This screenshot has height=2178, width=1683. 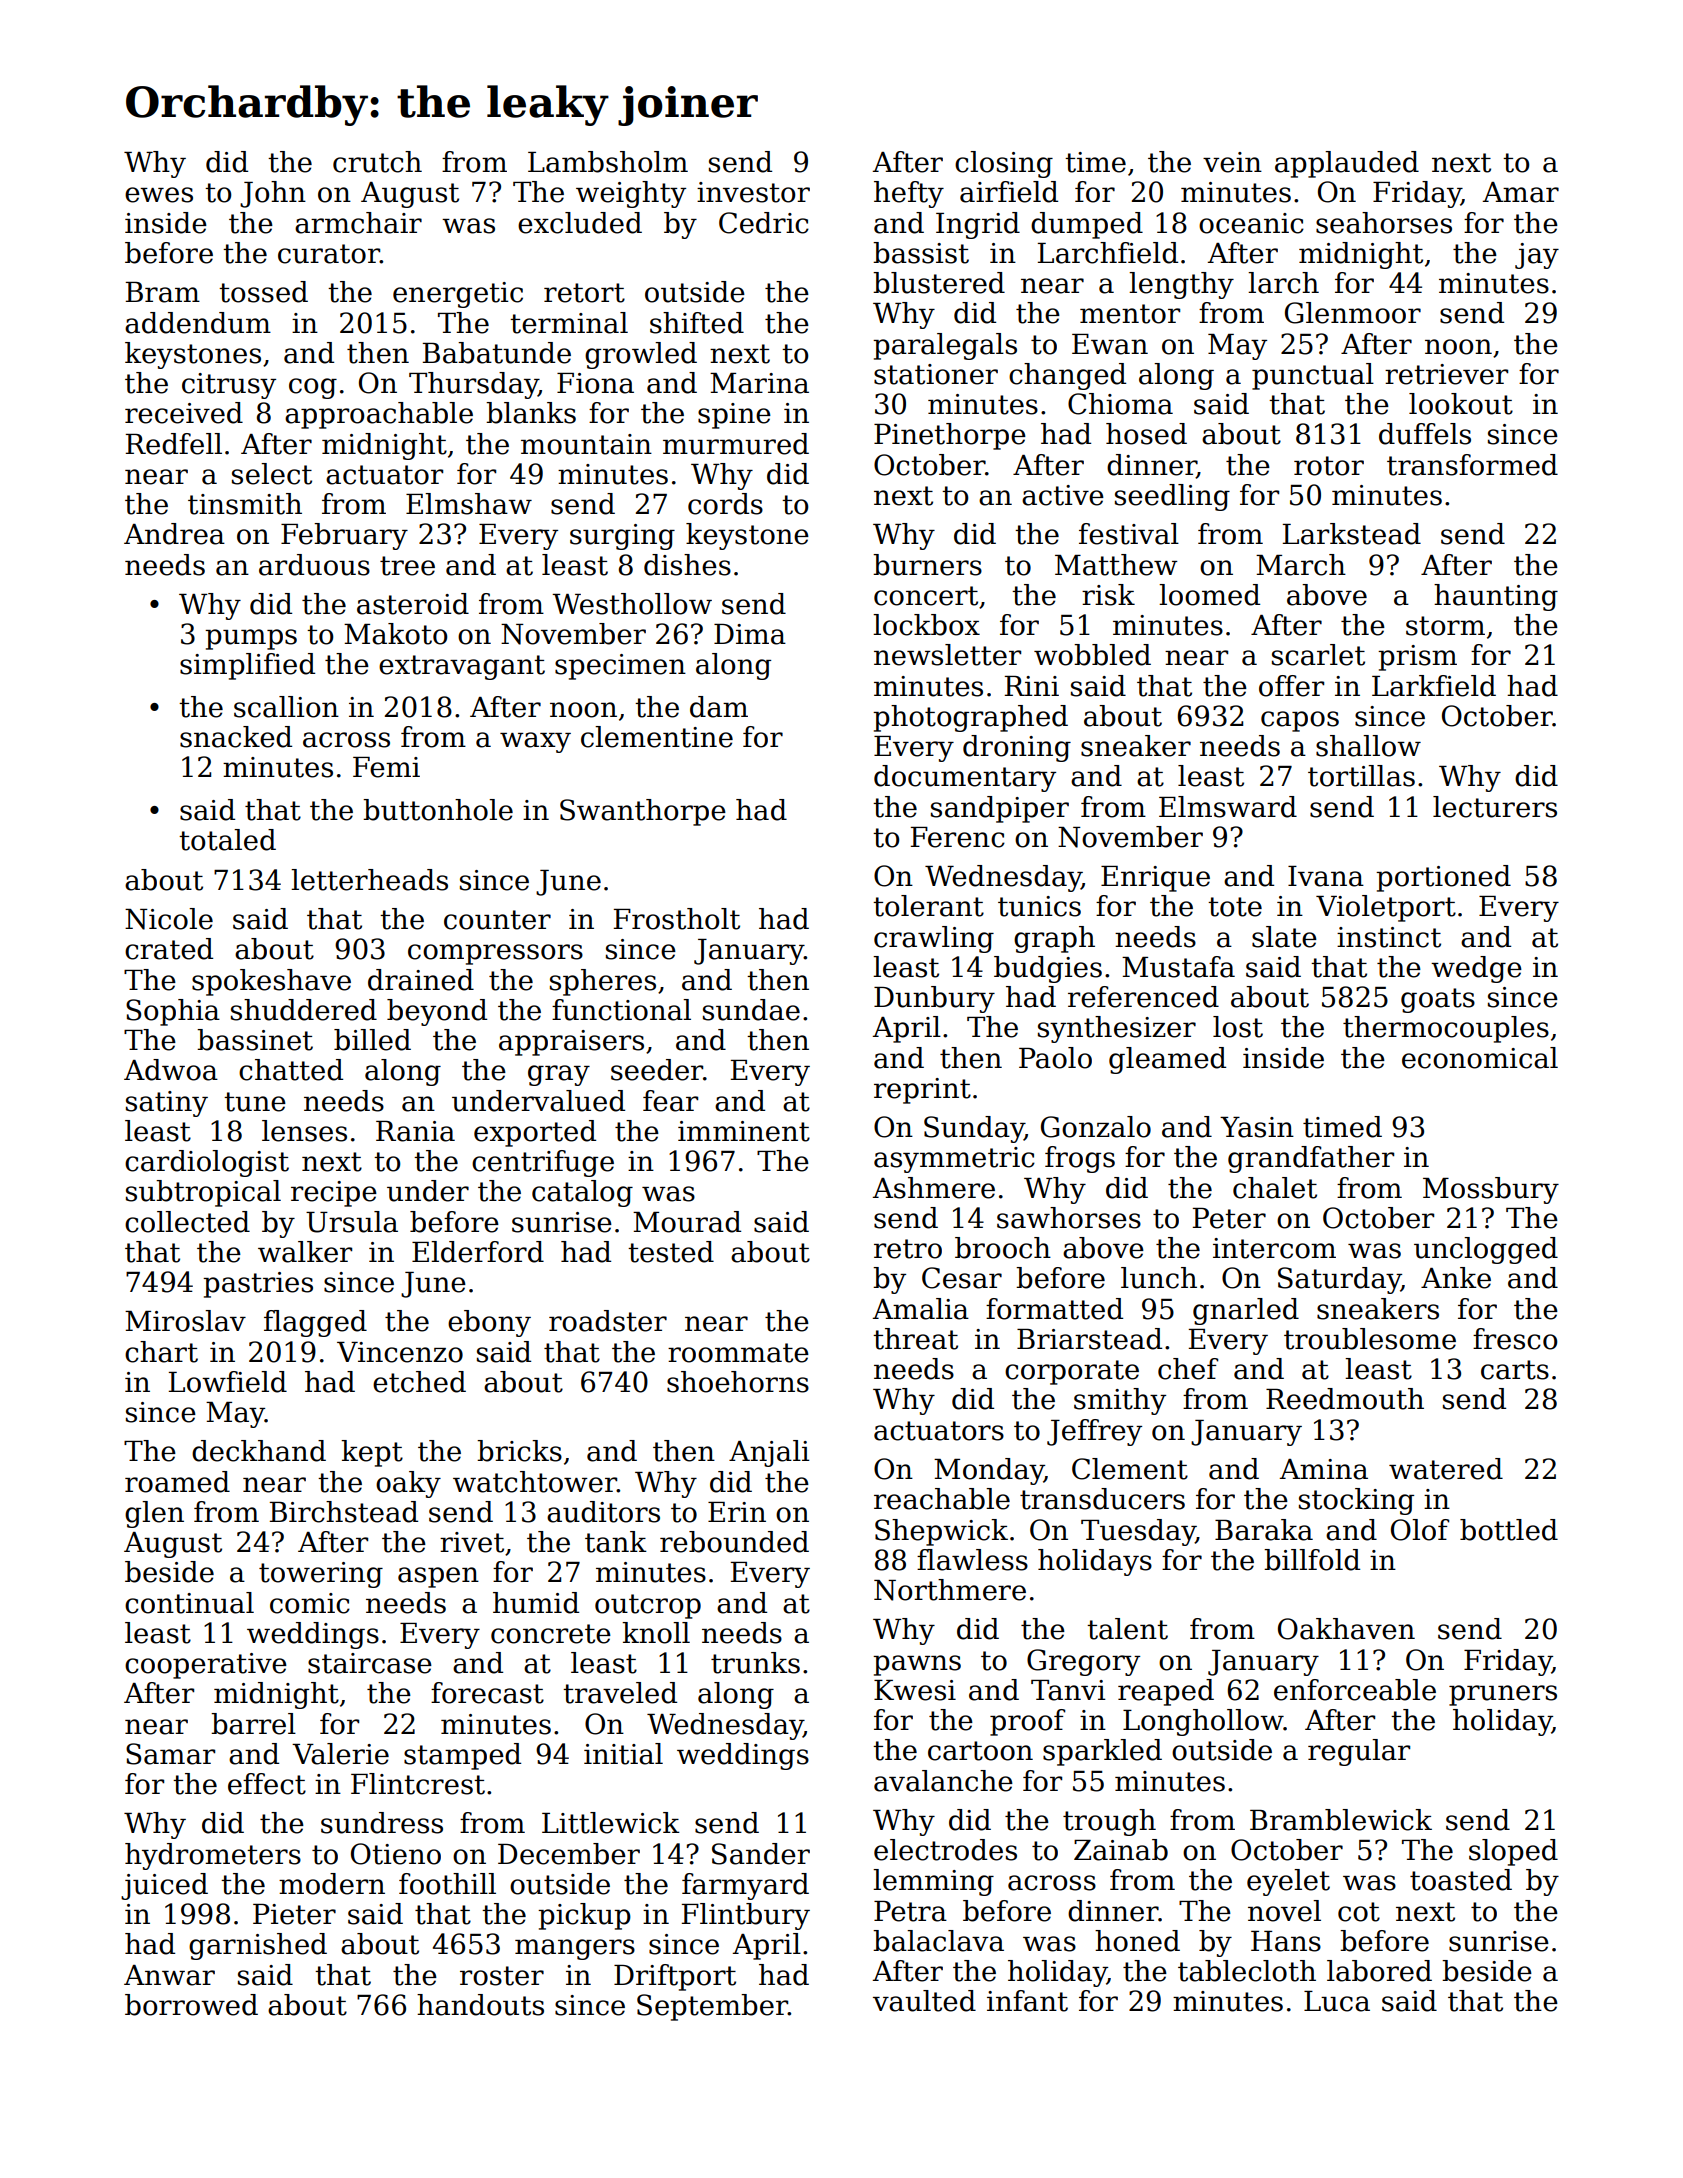 What do you see at coordinates (910, 1911) in the screenshot?
I see `Petra` at bounding box center [910, 1911].
